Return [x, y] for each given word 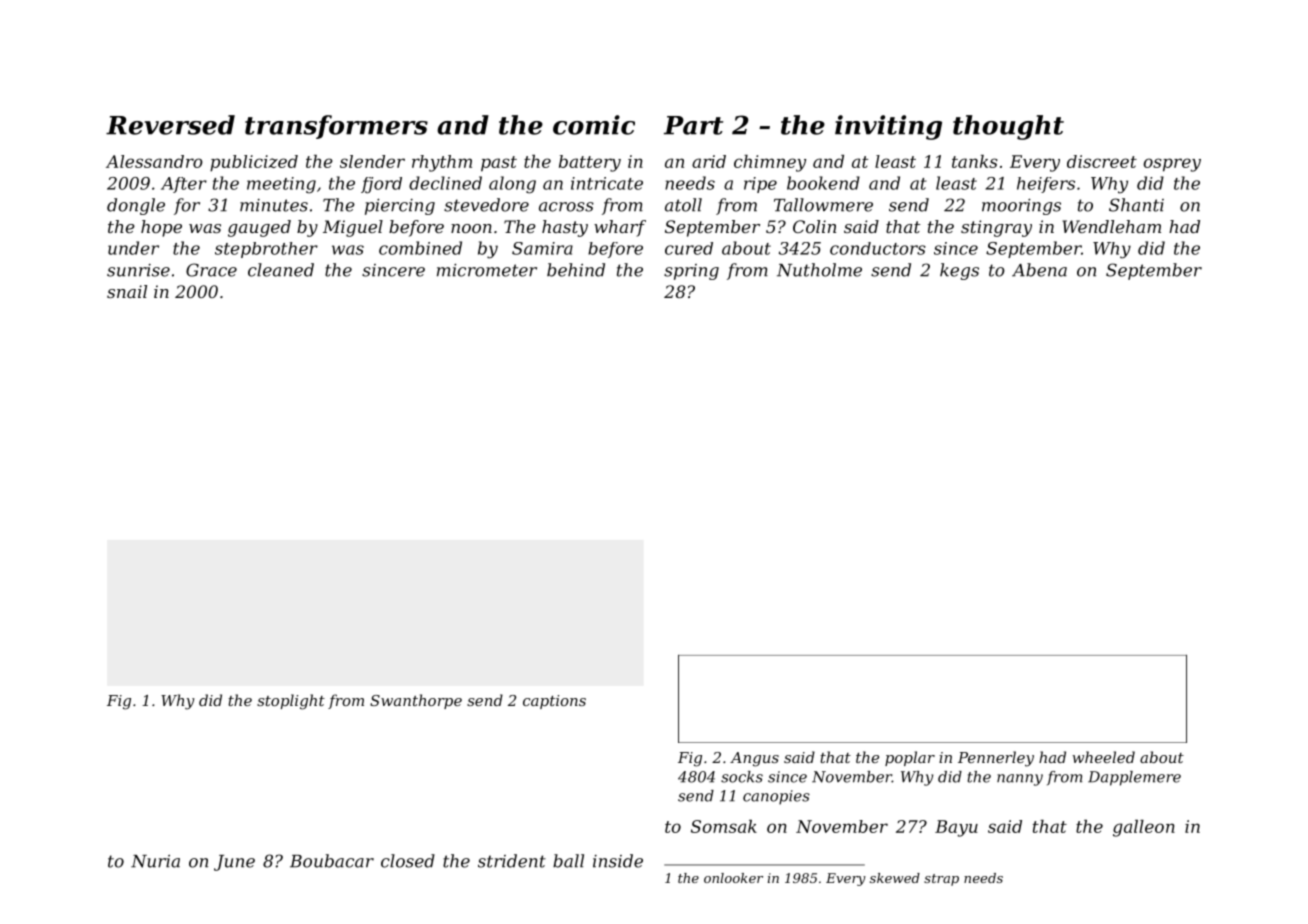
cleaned [281, 270]
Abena [1039, 270]
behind [576, 270]
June [234, 863]
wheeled [1103, 757]
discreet [1102, 161]
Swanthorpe [416, 701]
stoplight [291, 702]
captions [554, 702]
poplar [910, 758]
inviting [888, 127]
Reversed [170, 125]
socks [742, 777]
